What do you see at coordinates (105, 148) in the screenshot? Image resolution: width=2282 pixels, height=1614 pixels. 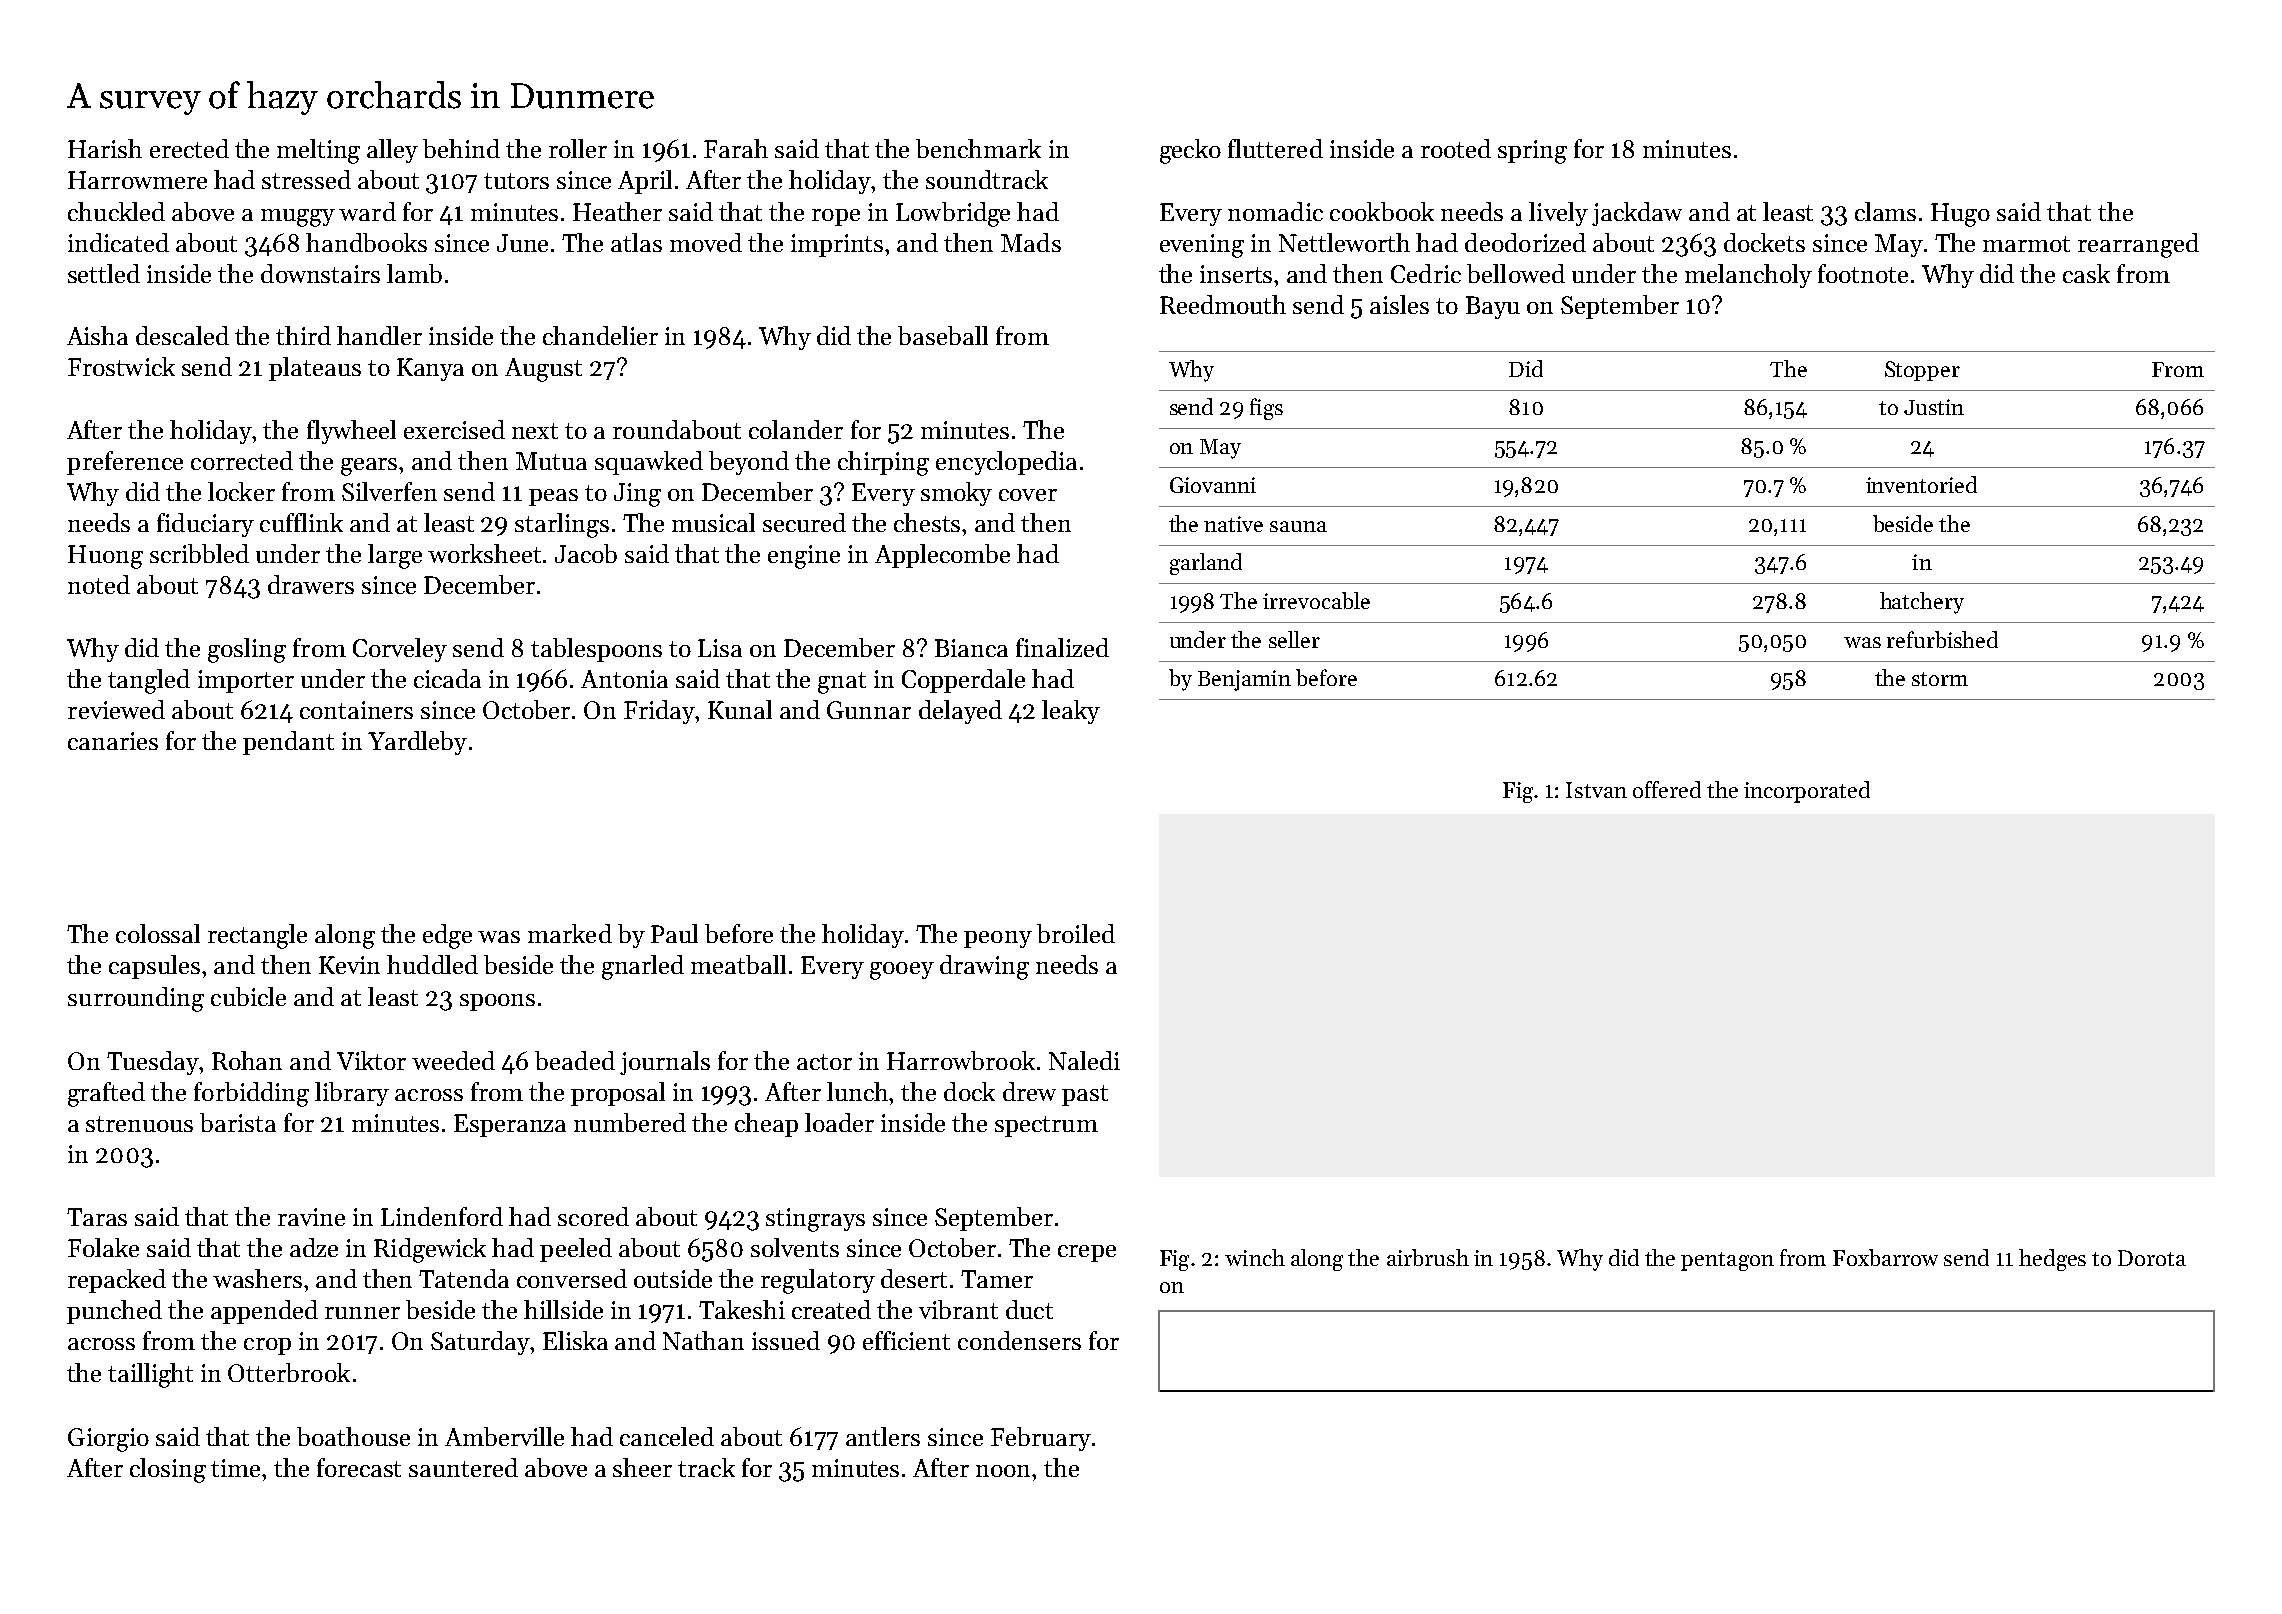 I see `Harish` at bounding box center [105, 148].
